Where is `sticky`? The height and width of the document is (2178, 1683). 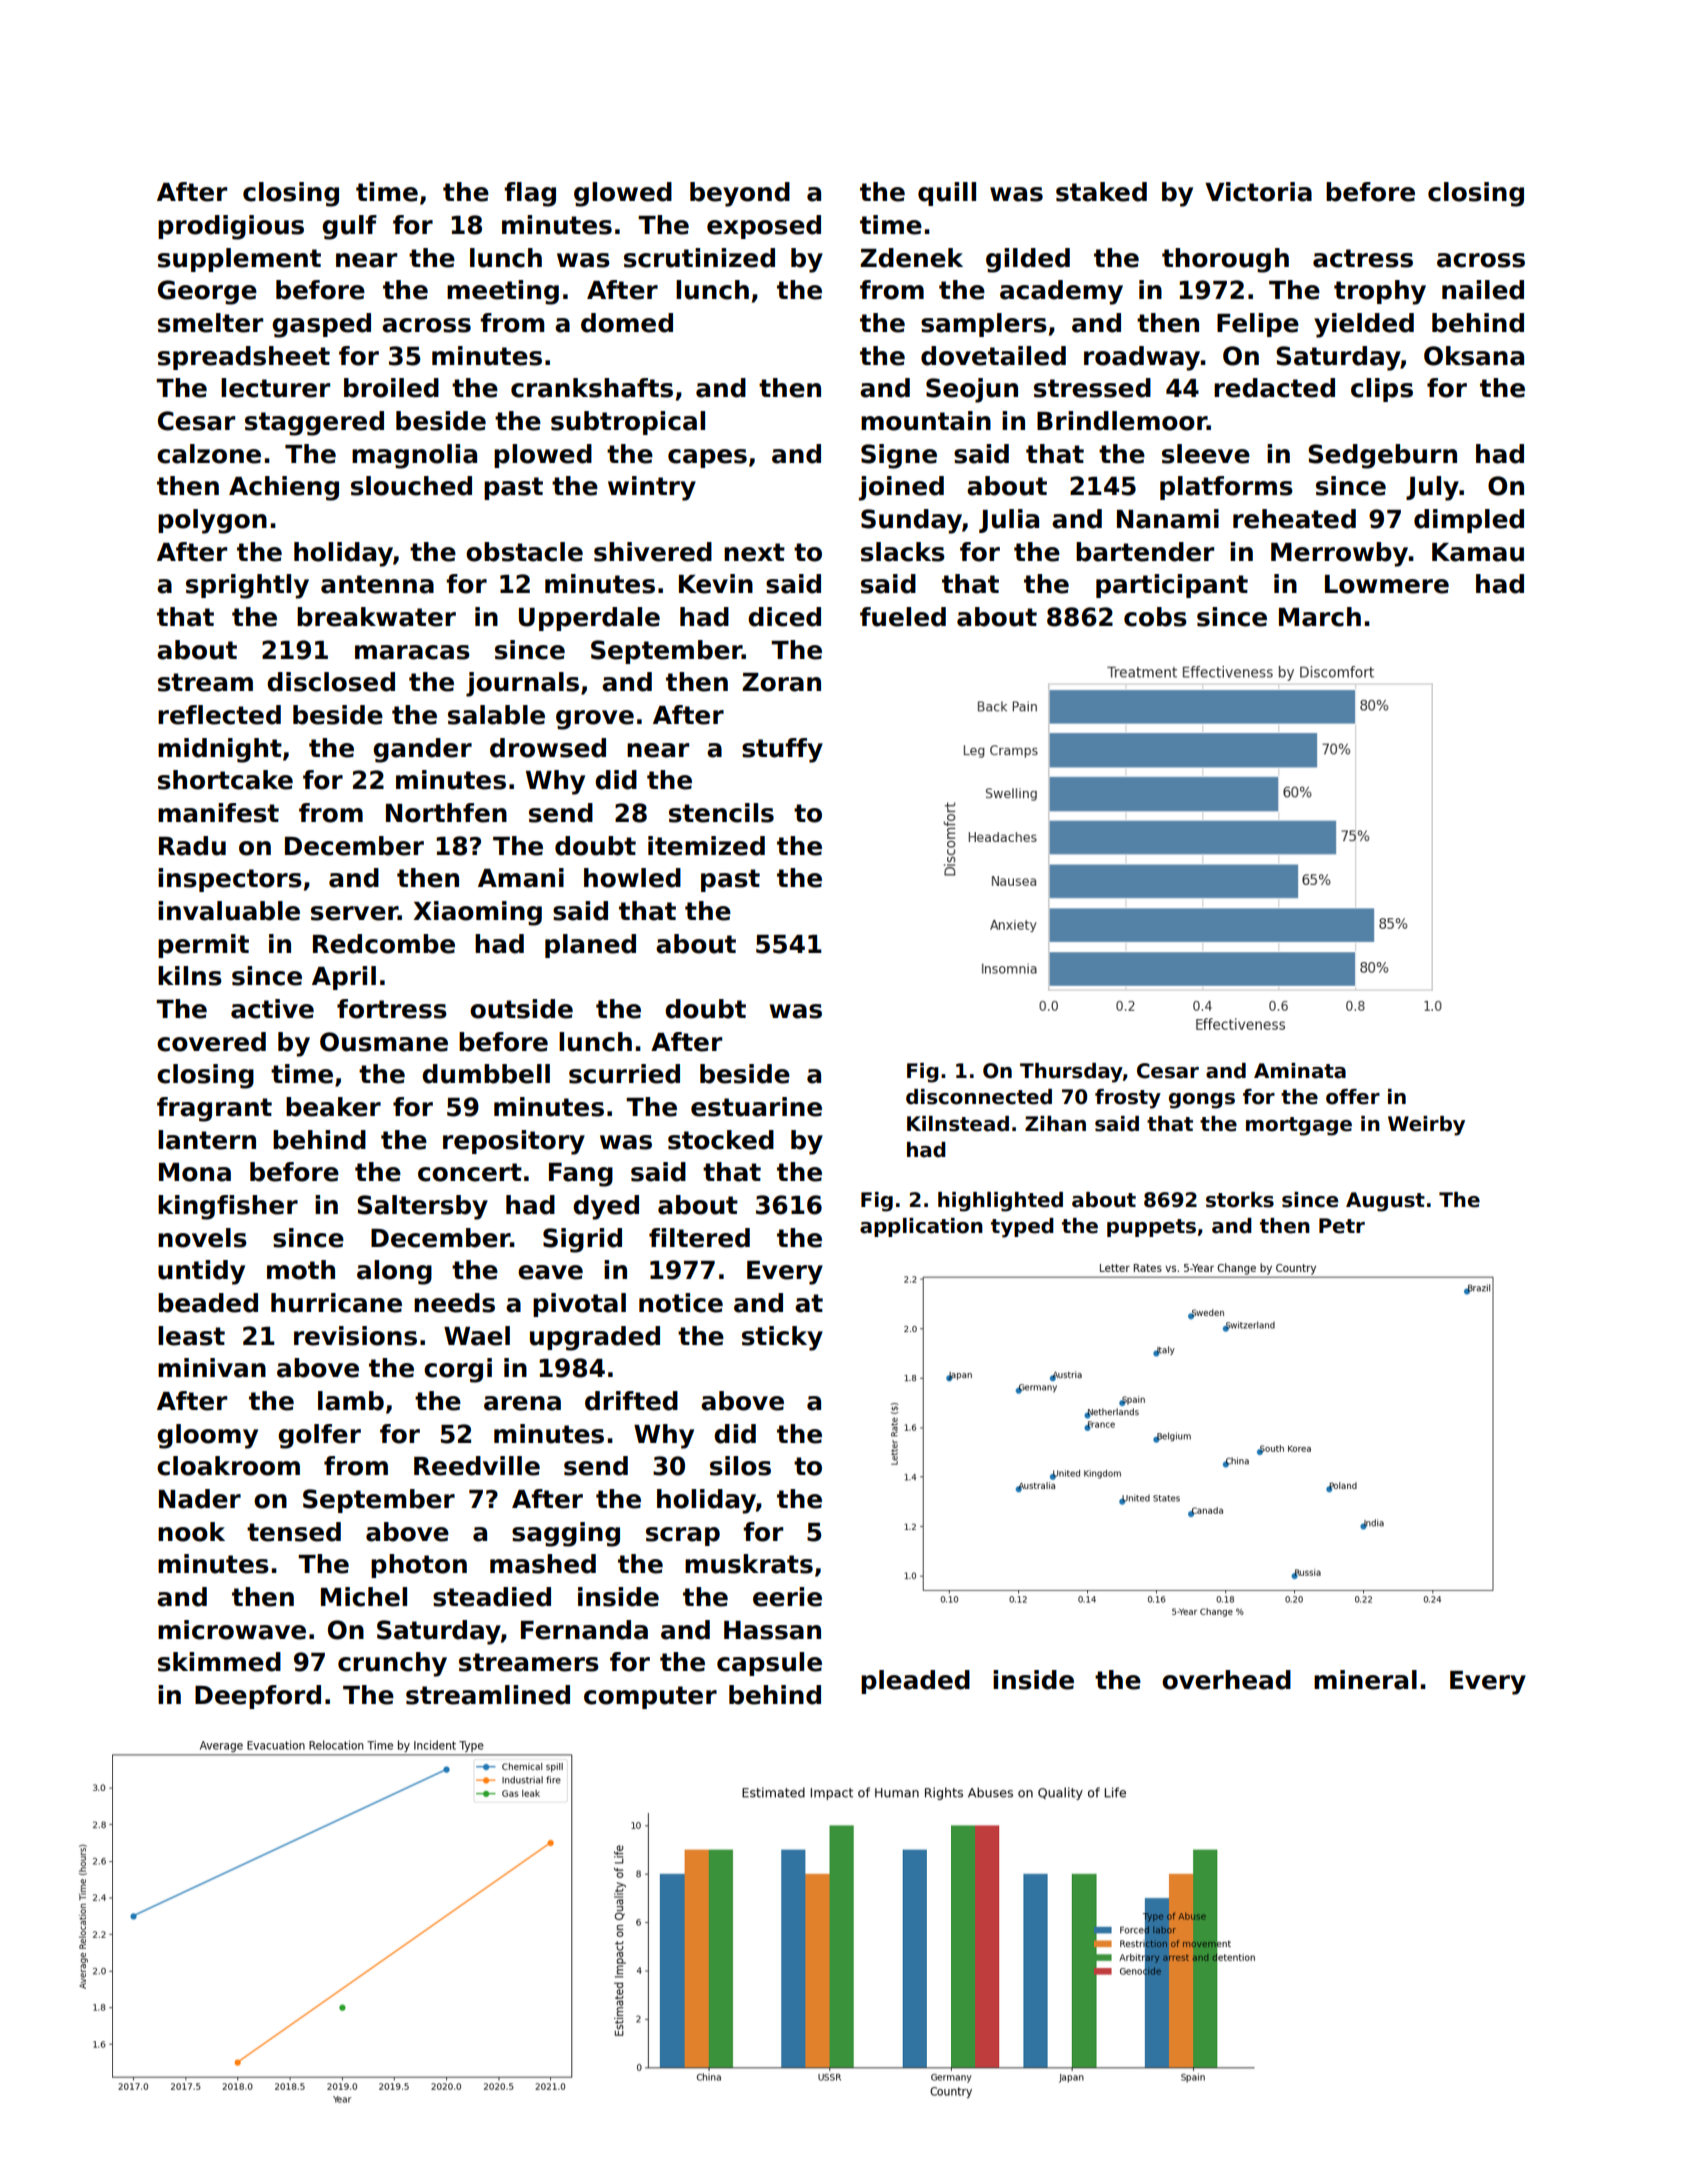
sticky is located at coordinates (782, 1338).
